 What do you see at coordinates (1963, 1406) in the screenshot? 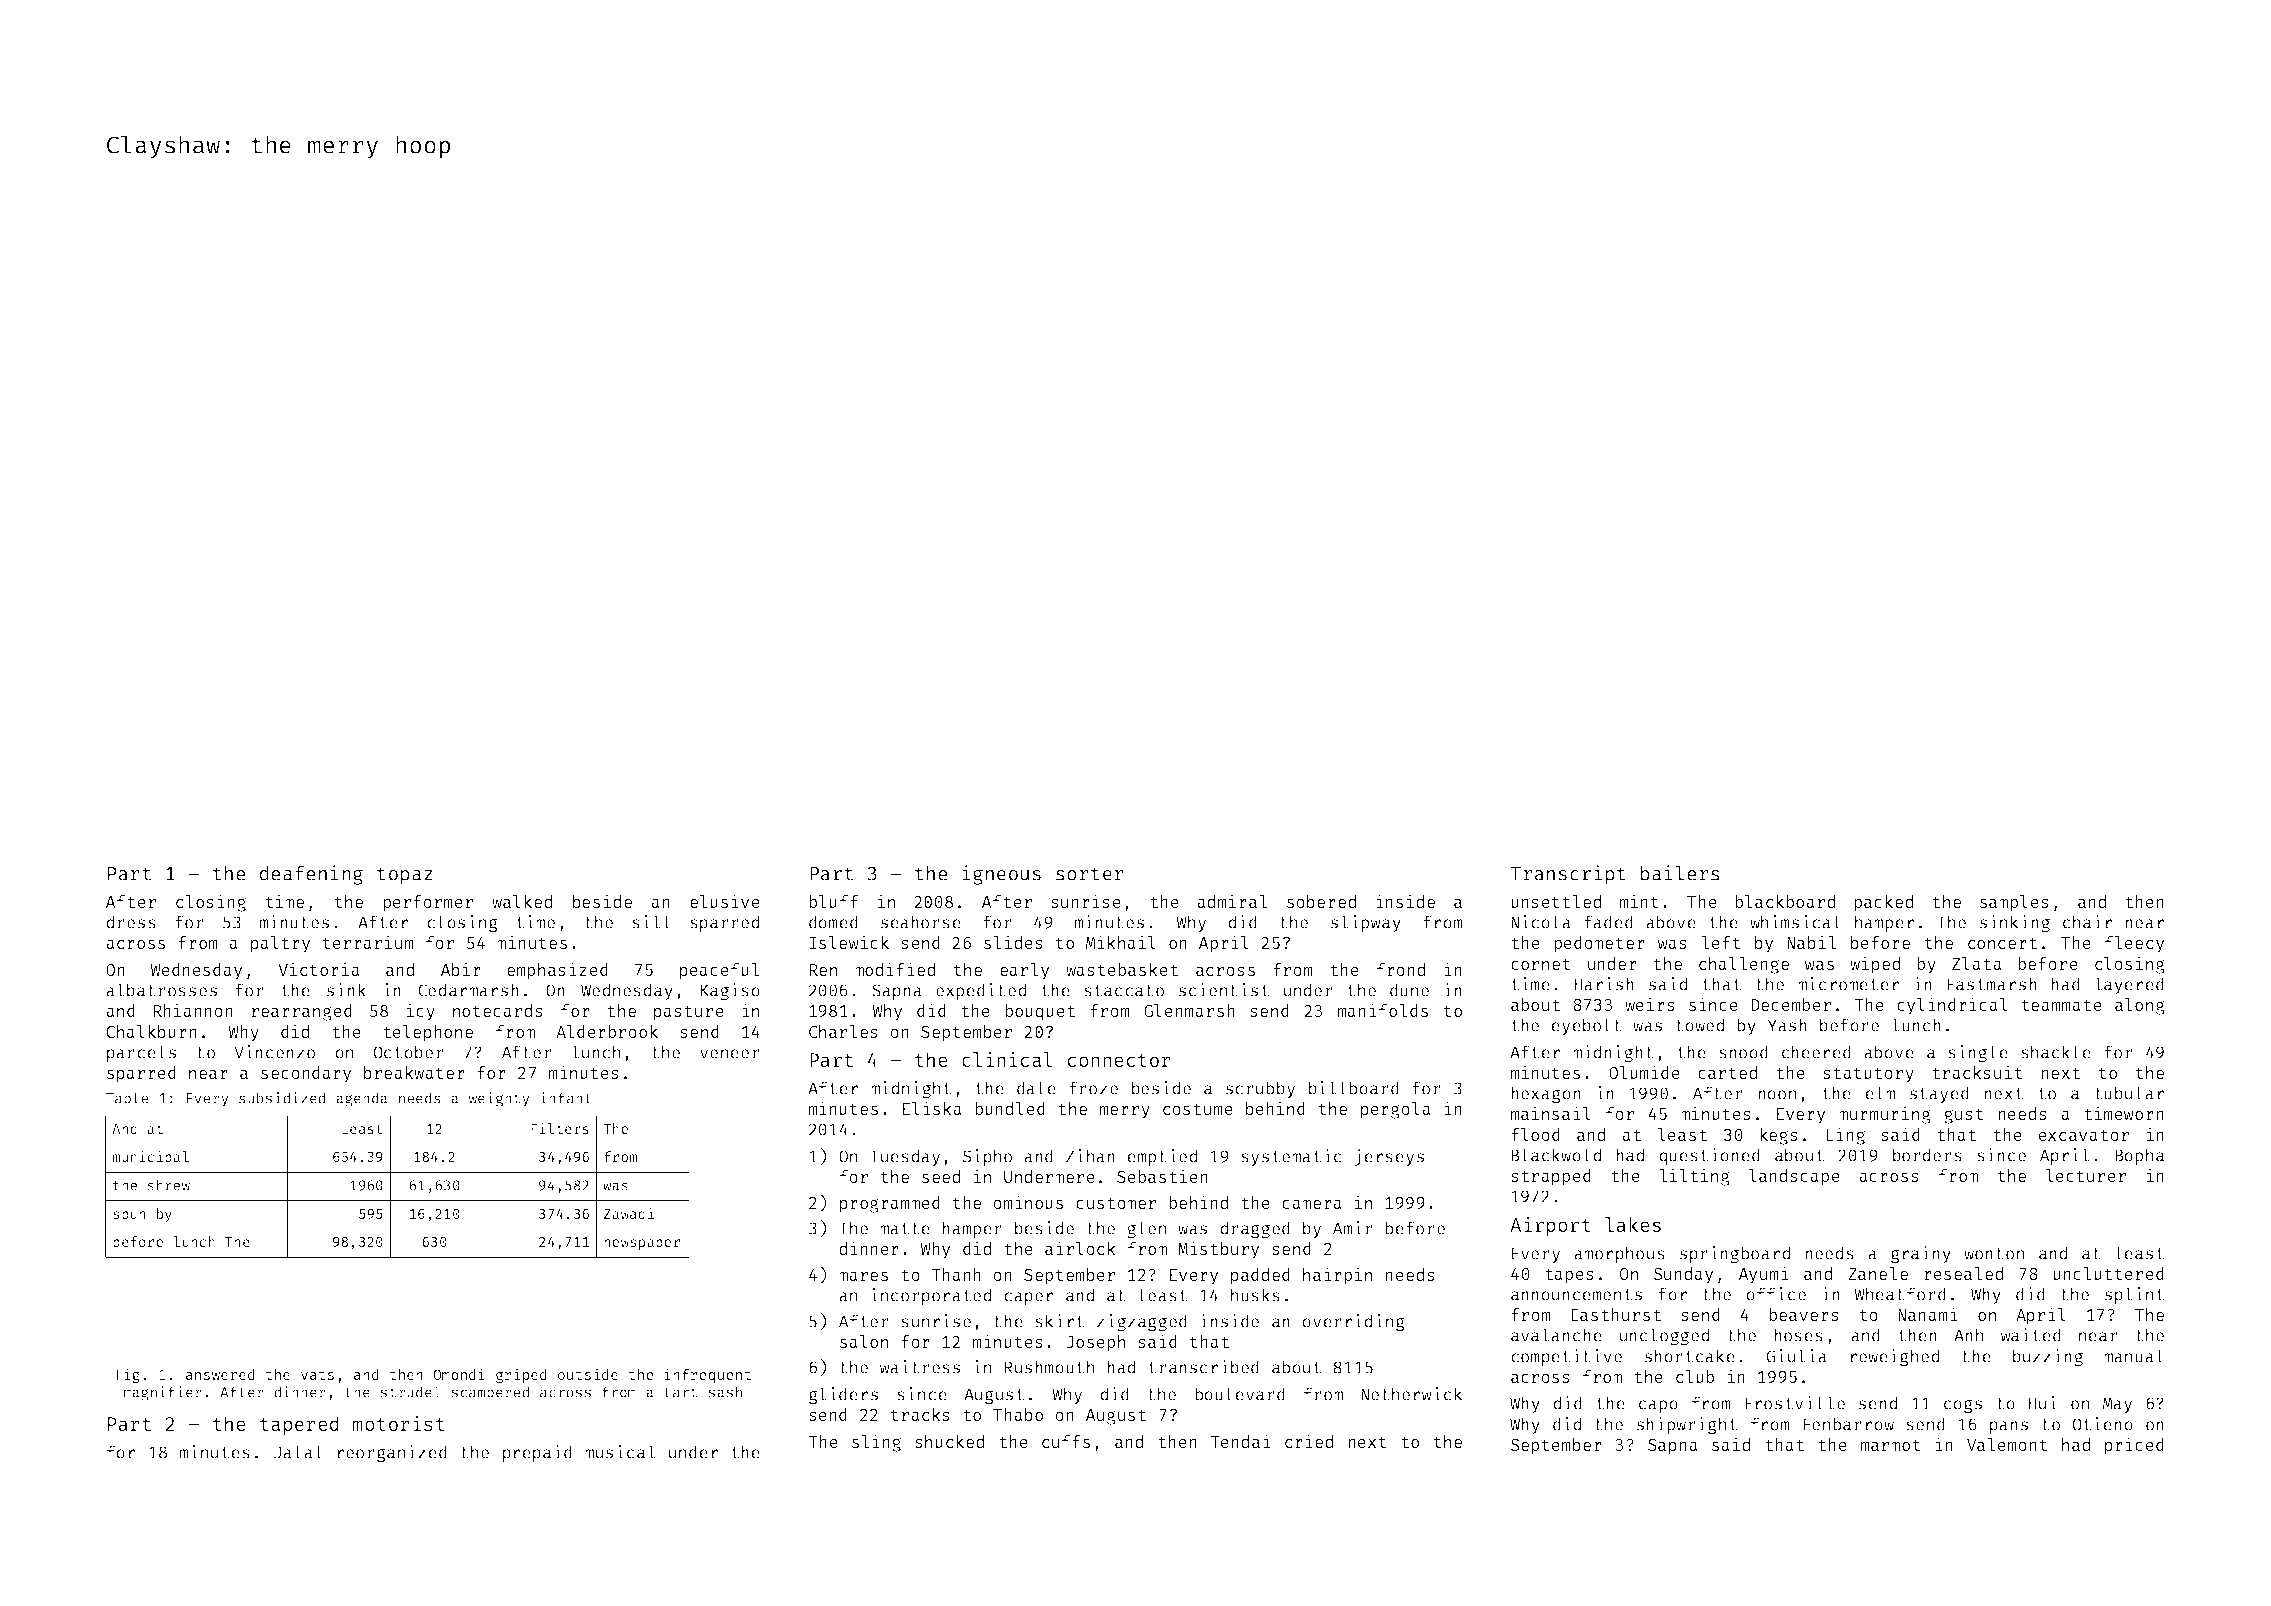
I see `cogs` at bounding box center [1963, 1406].
